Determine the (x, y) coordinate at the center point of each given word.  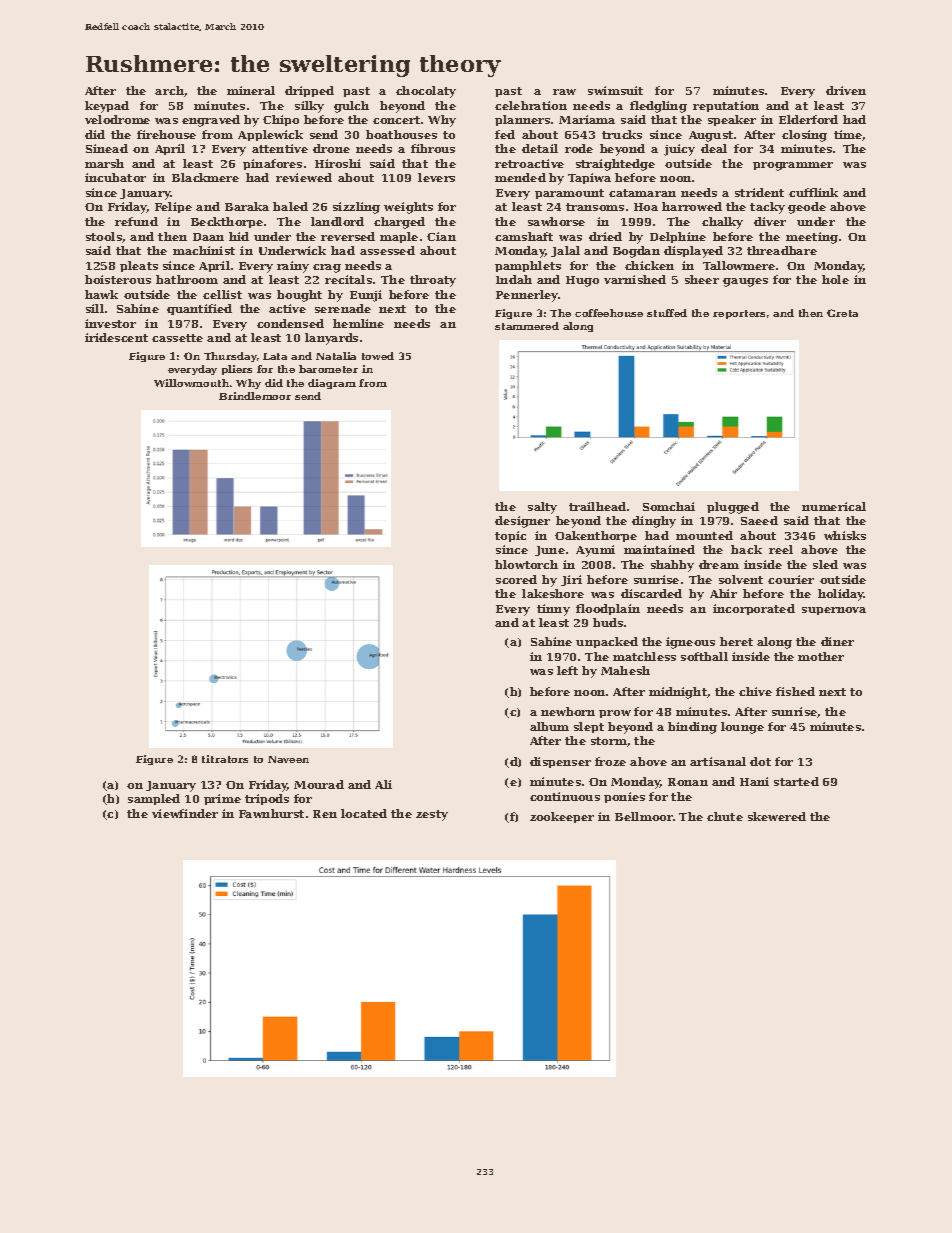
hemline (358, 323)
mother (821, 656)
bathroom (187, 279)
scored (516, 579)
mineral (251, 90)
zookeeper (562, 817)
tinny (553, 610)
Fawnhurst (271, 813)
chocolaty (426, 92)
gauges (745, 282)
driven (846, 90)
